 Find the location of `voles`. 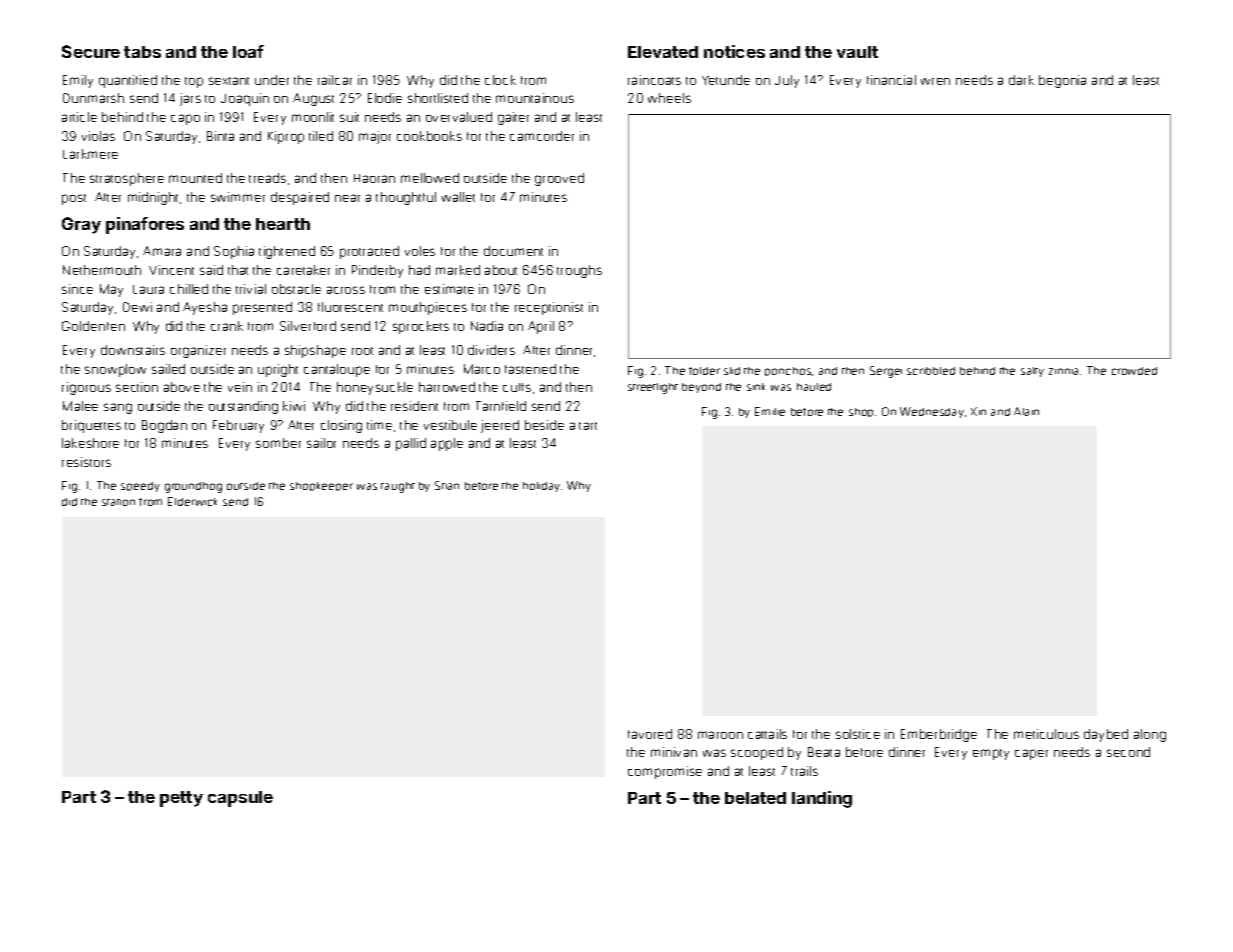

voles is located at coordinates (420, 251).
